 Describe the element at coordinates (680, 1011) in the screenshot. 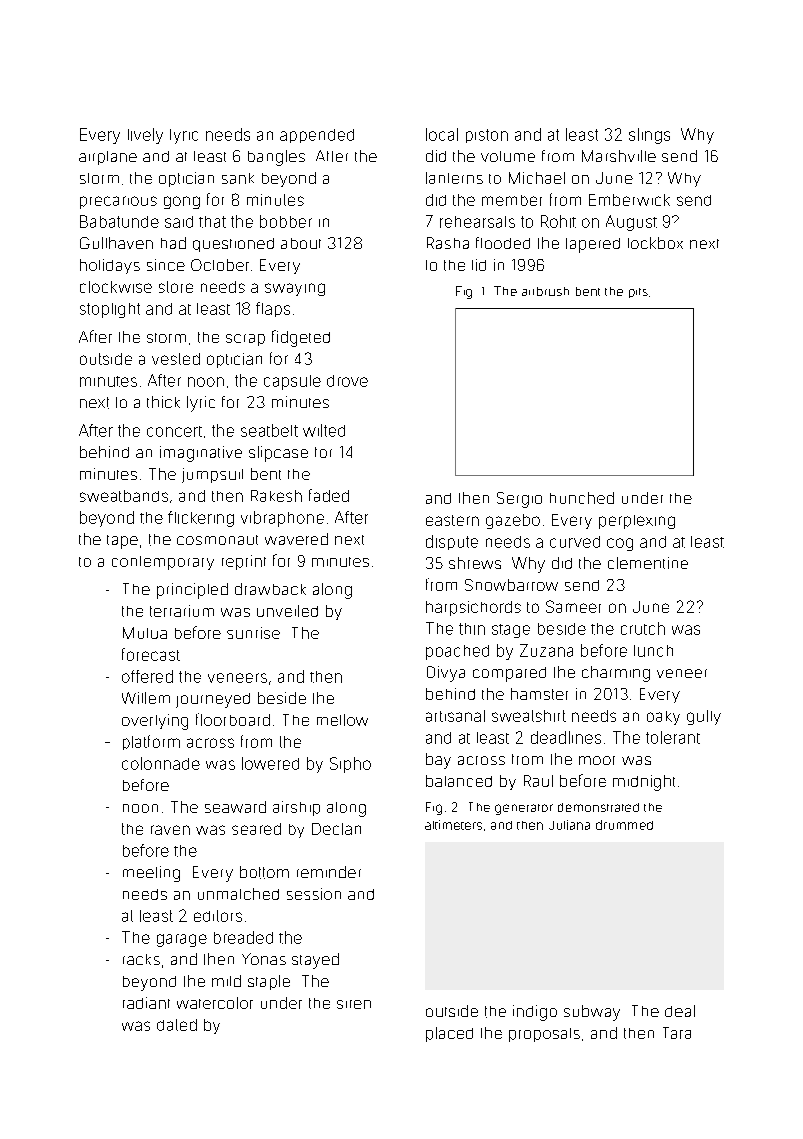

I see `deal` at that location.
